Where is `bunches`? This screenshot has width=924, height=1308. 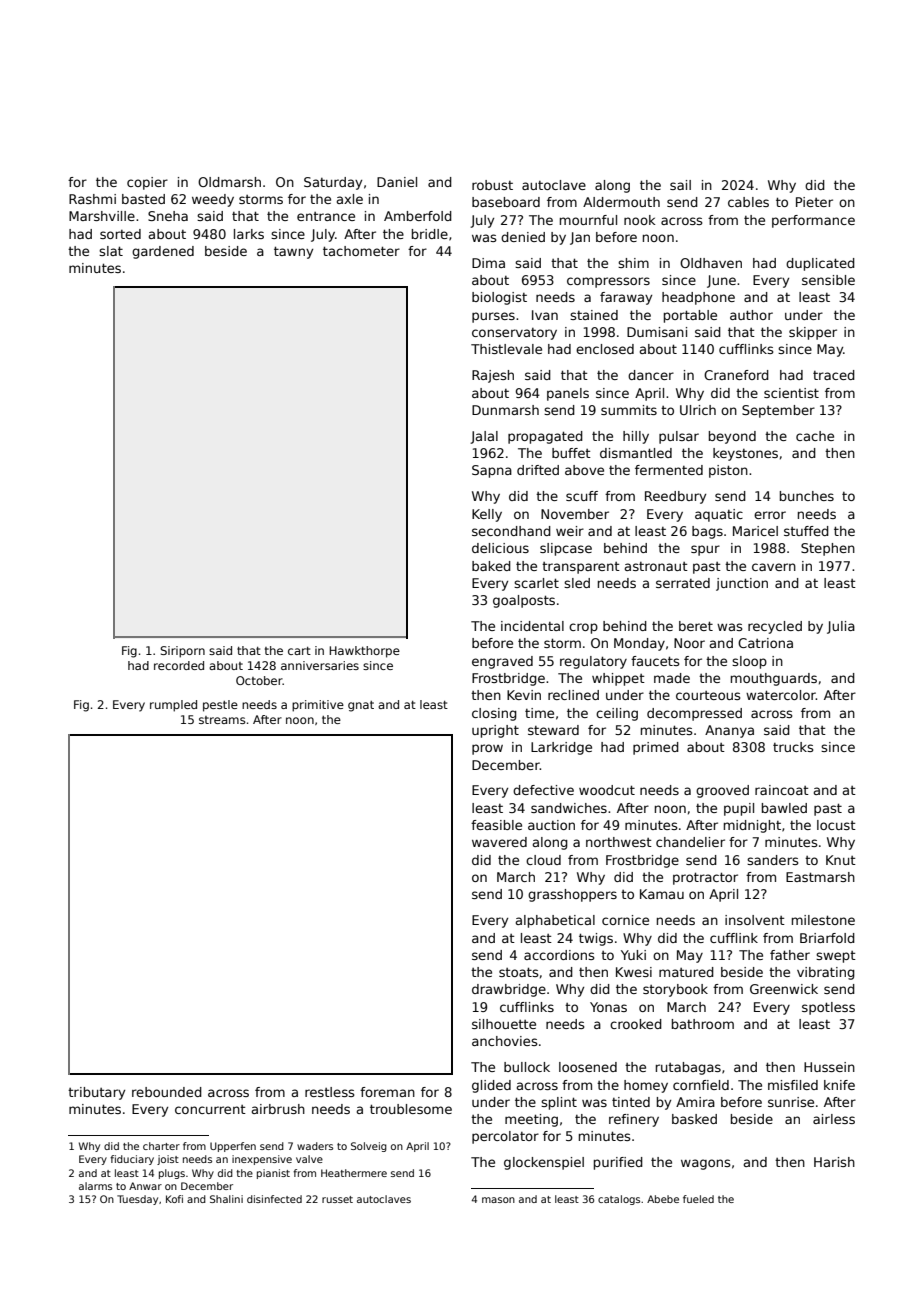
bunches is located at coordinates (807, 496).
